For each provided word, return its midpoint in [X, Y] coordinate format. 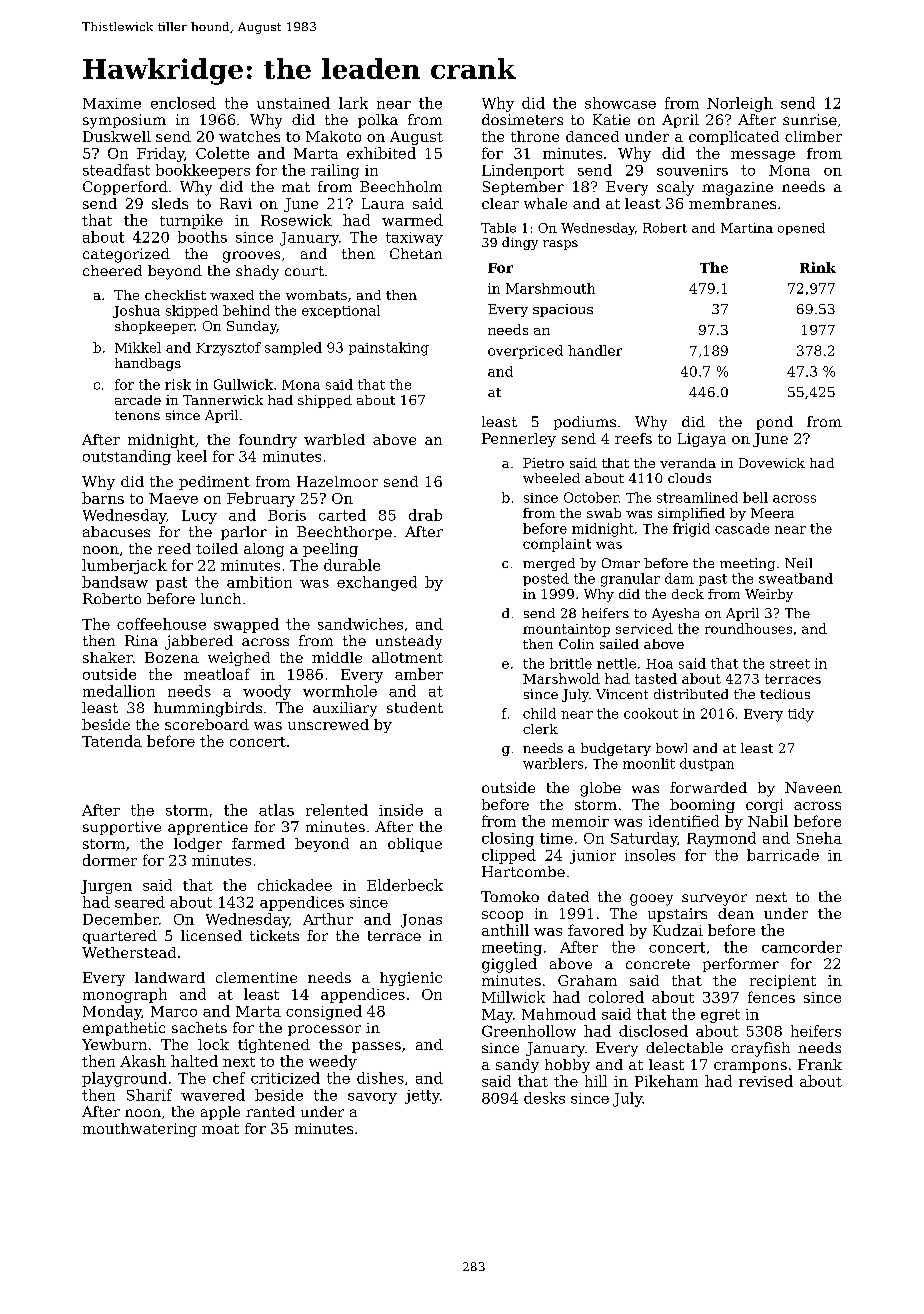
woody [267, 692]
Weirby [769, 595]
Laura [383, 203]
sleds [170, 203]
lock [213, 1044]
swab [604, 513]
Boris [287, 515]
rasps [560, 245]
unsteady [409, 642]
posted [546, 579]
